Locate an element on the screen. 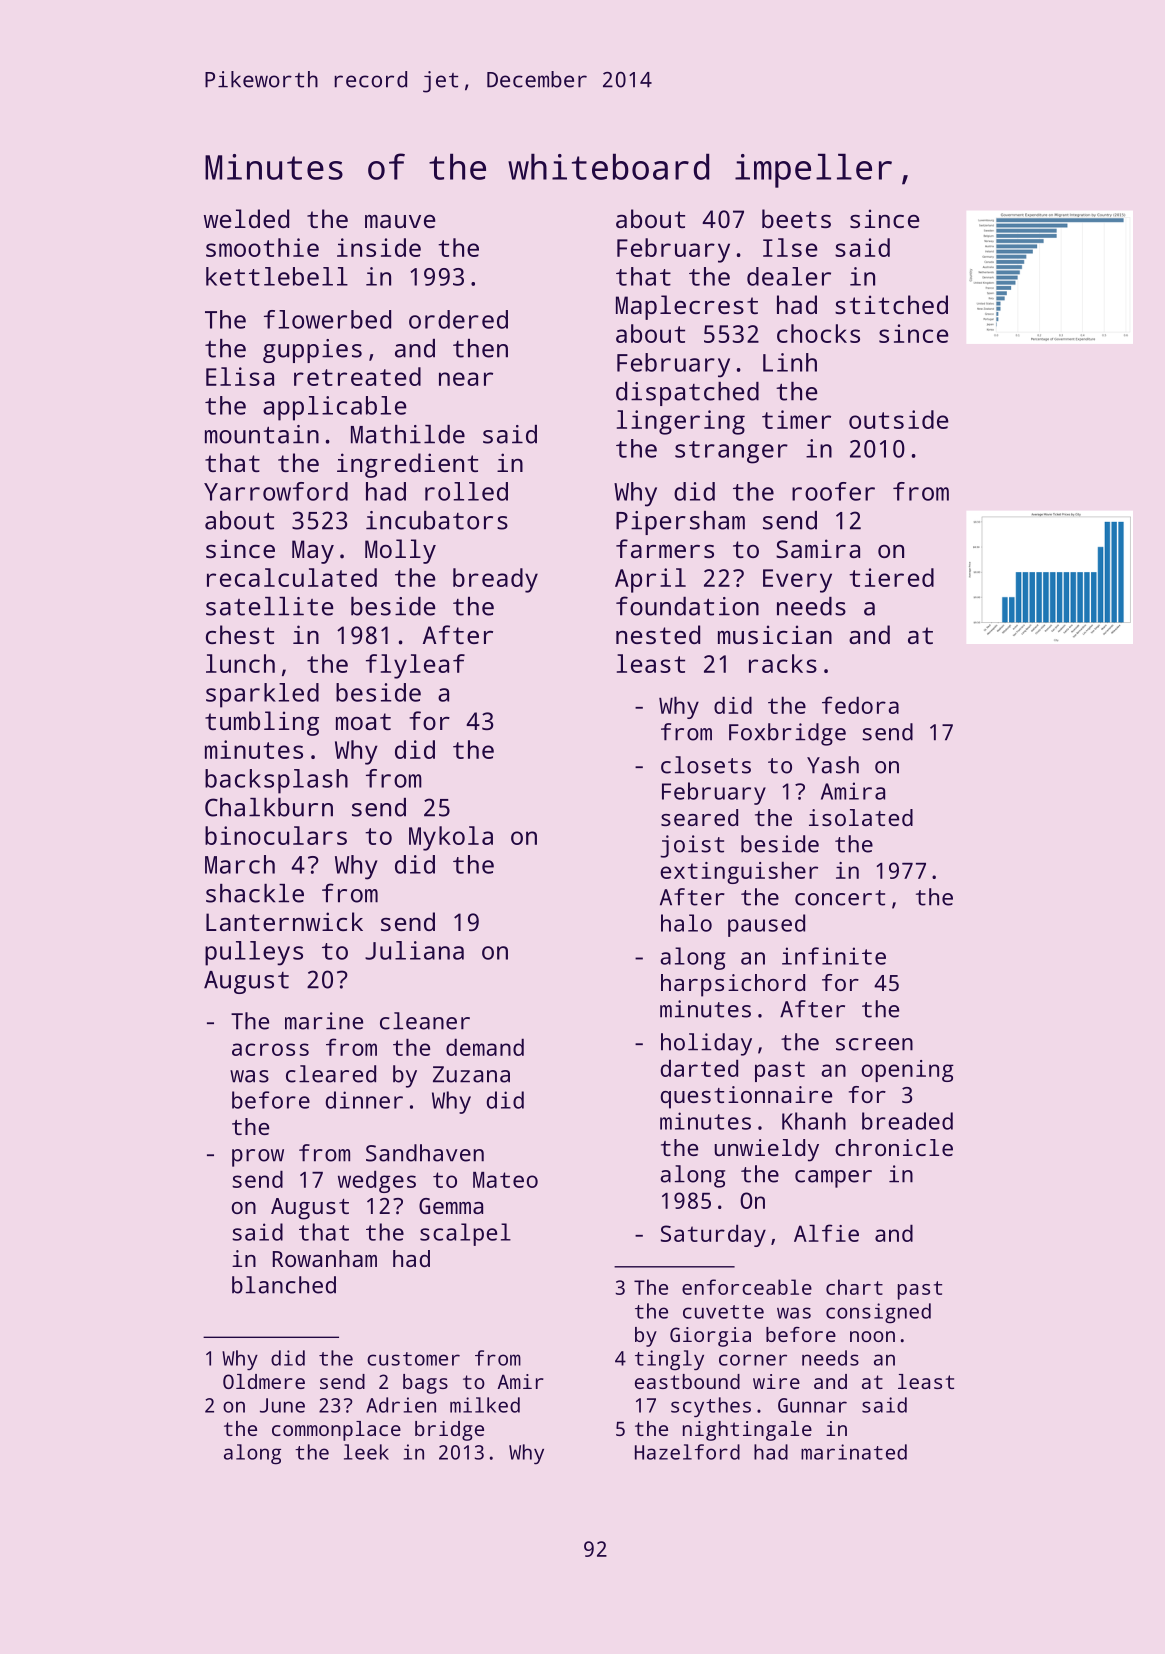 The height and width of the screenshot is (1654, 1165). Every is located at coordinates (797, 581).
